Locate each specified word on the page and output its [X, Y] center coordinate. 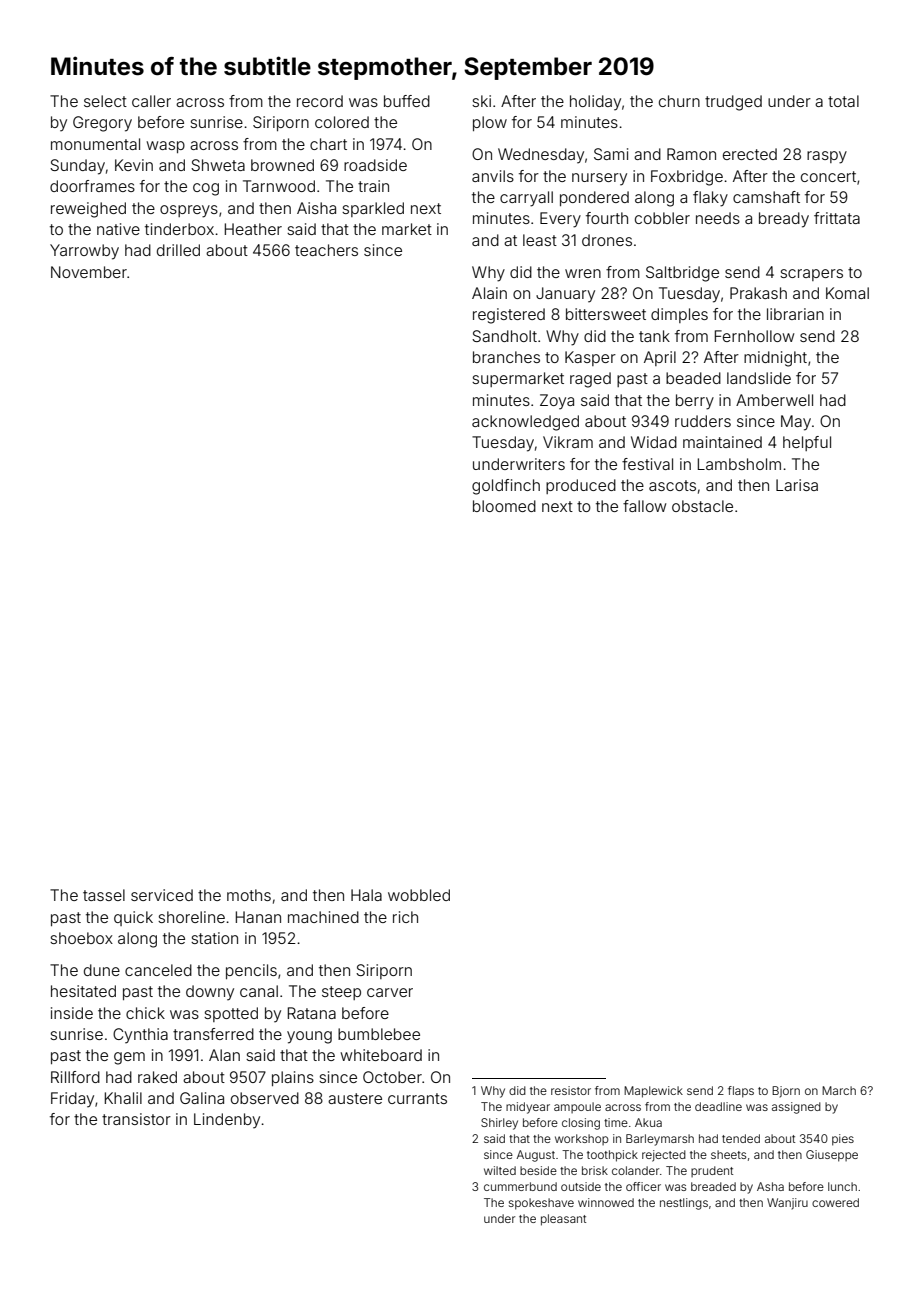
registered [509, 316]
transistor [136, 1119]
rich [405, 917]
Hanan [258, 917]
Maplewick [653, 1092]
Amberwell [774, 400]
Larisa [797, 485]
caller [151, 101]
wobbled [419, 895]
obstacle [702, 506]
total [843, 101]
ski [481, 101]
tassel [104, 895]
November [89, 272]
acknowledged [525, 423]
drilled [178, 250]
